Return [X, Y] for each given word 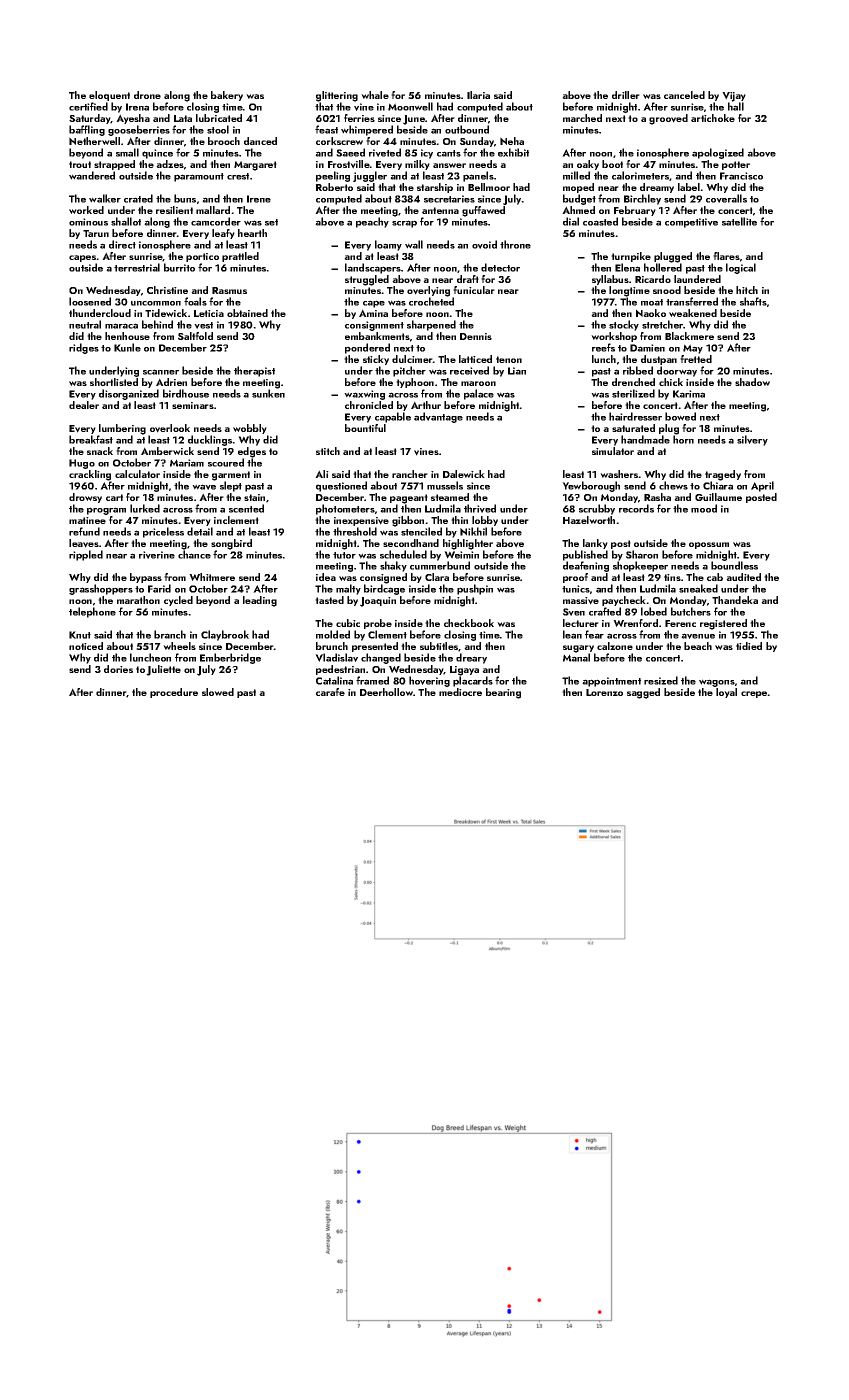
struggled [367, 280]
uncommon [156, 303]
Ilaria [478, 95]
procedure [174, 693]
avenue [698, 636]
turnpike [631, 257]
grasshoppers [101, 589]
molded [333, 634]
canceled [684, 95]
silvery [752, 440]
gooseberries [139, 130]
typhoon [415, 383]
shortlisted [114, 382]
